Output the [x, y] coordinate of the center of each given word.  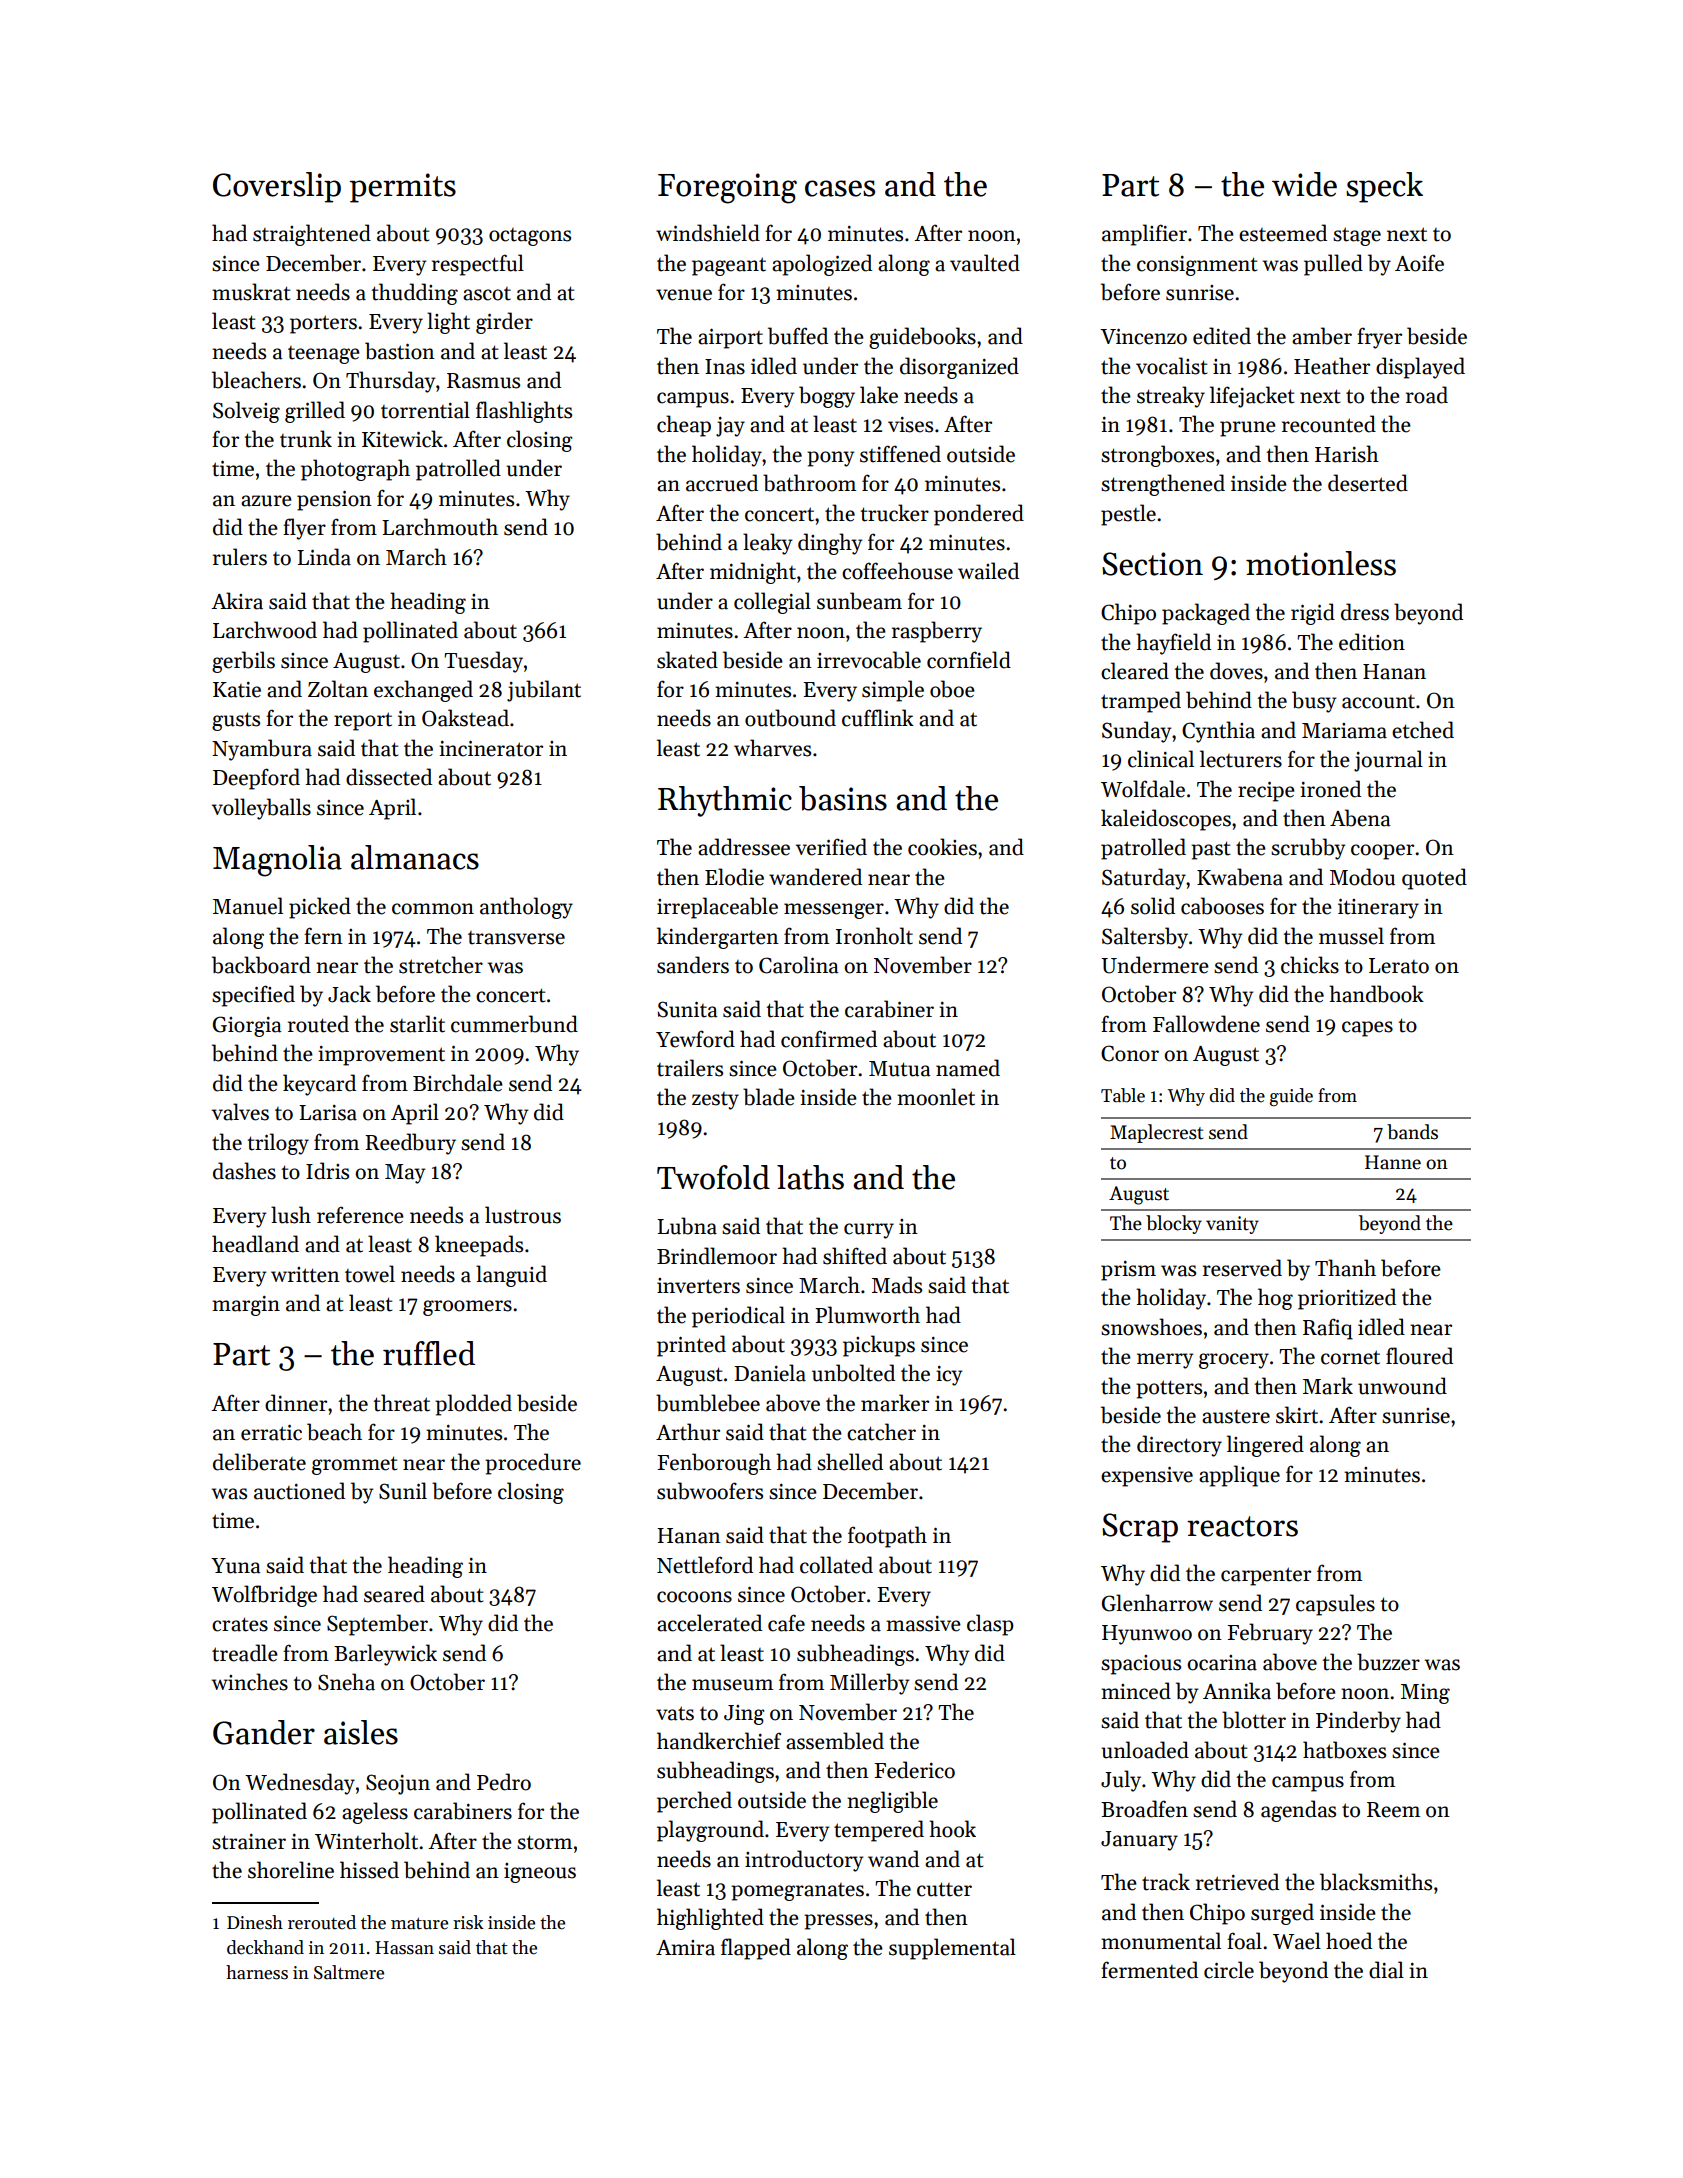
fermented [1149, 1970]
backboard [261, 965]
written [305, 1275]
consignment [1197, 266]
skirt [1297, 1415]
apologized [822, 265]
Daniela [770, 1373]
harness [257, 1972]
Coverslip [277, 187]
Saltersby [1145, 938]
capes [1367, 1029]
